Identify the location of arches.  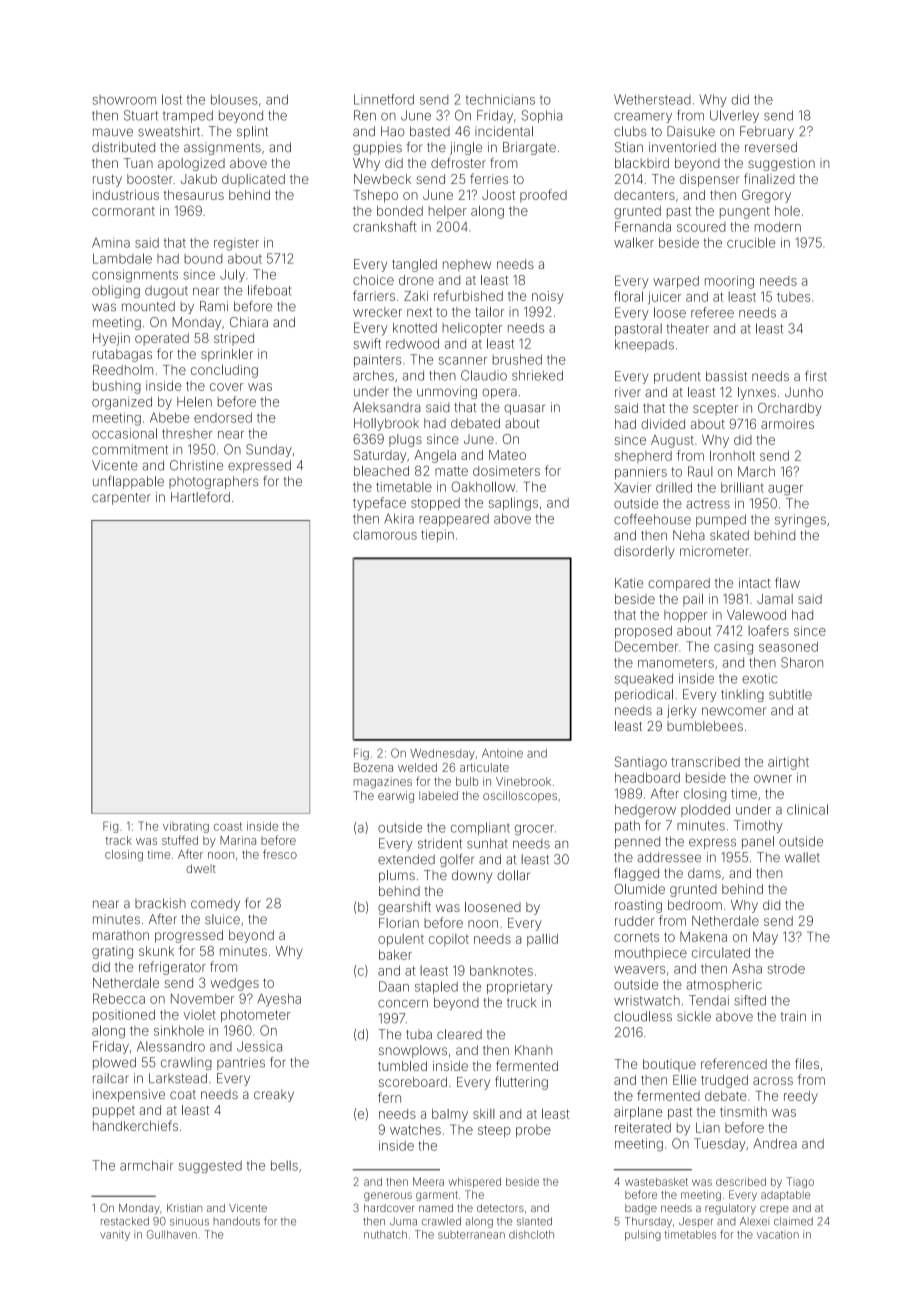
(373, 375).
